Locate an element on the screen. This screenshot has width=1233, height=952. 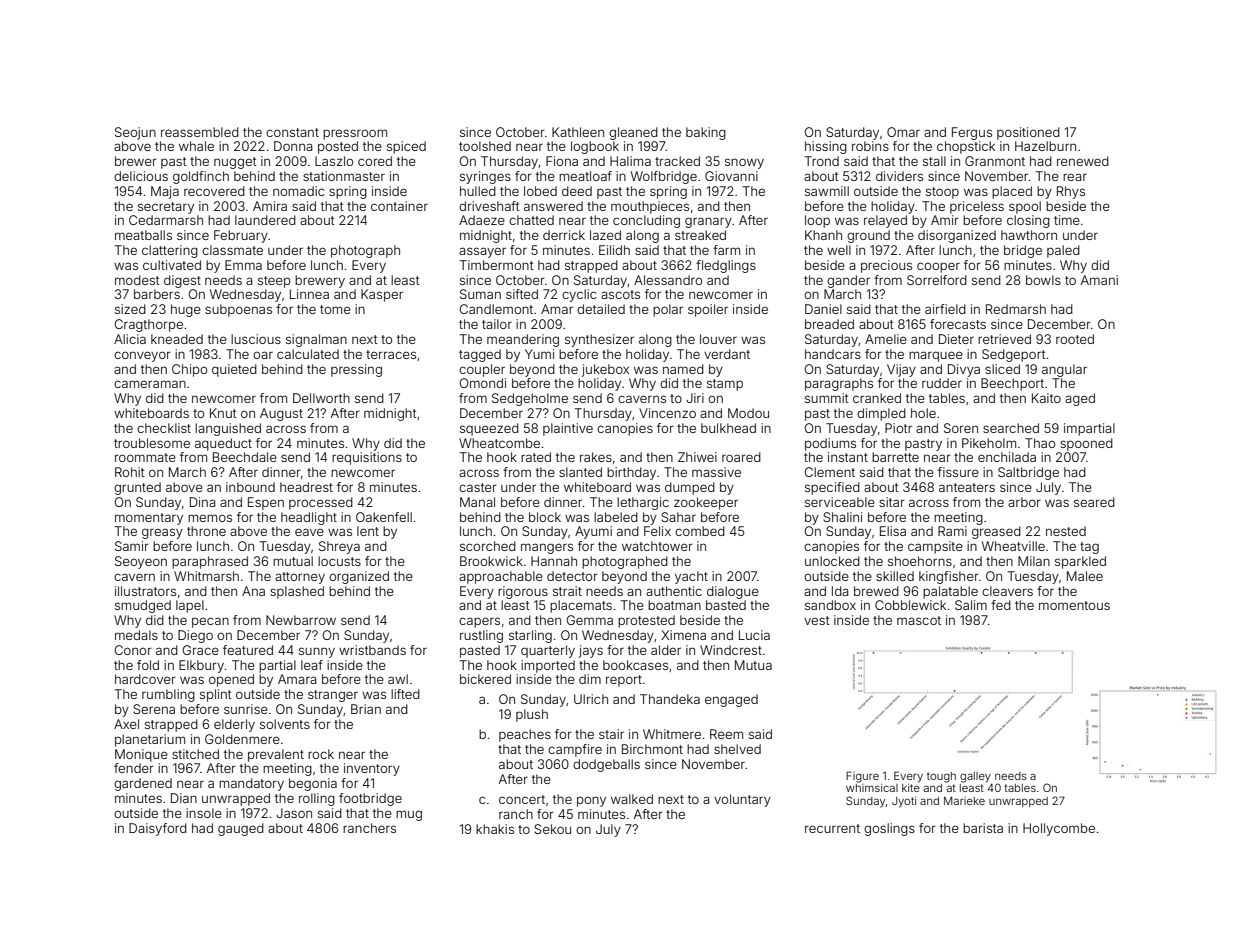
barbers is located at coordinates (157, 294).
